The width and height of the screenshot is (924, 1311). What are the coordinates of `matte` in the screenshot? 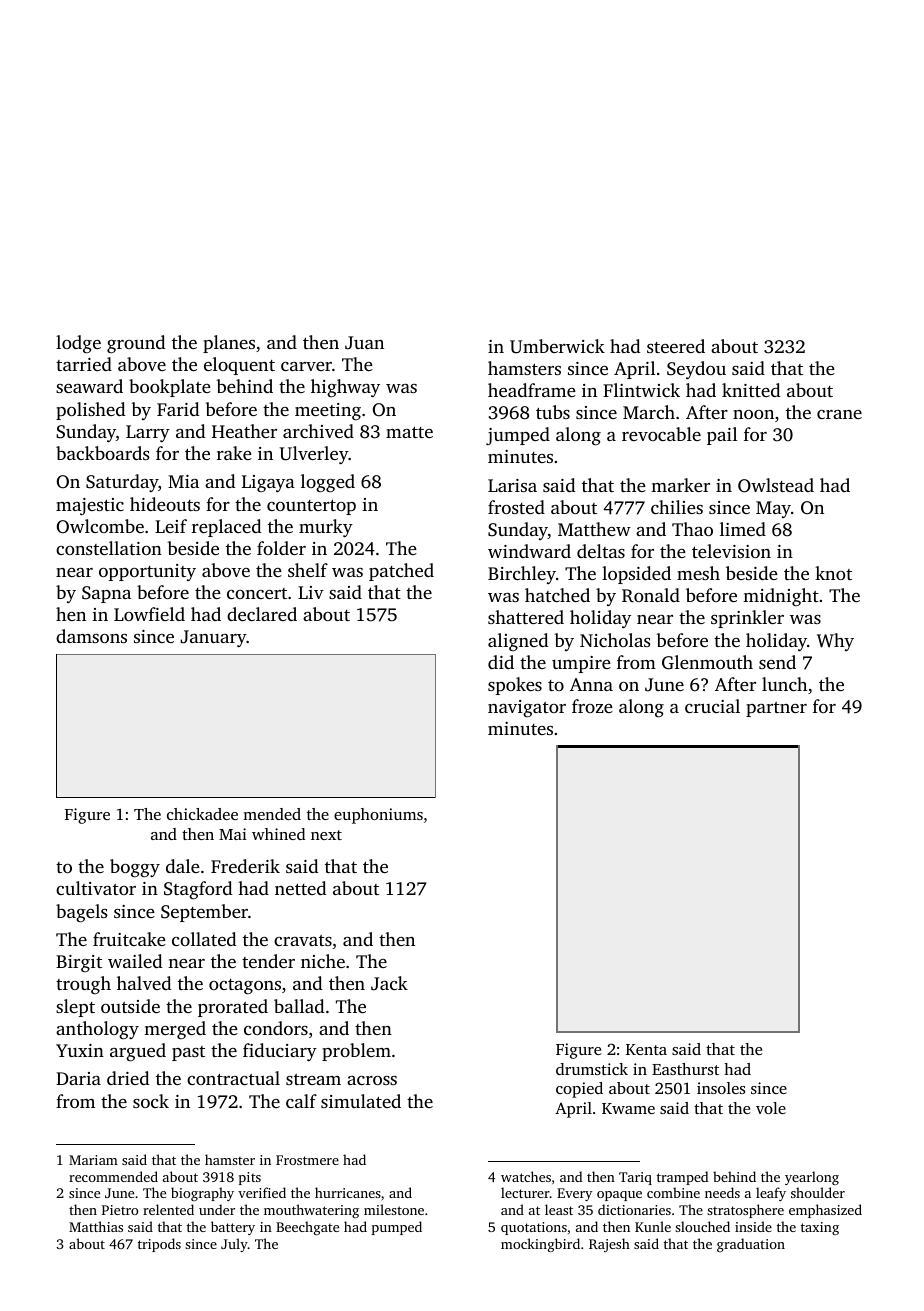 It's located at (409, 432).
